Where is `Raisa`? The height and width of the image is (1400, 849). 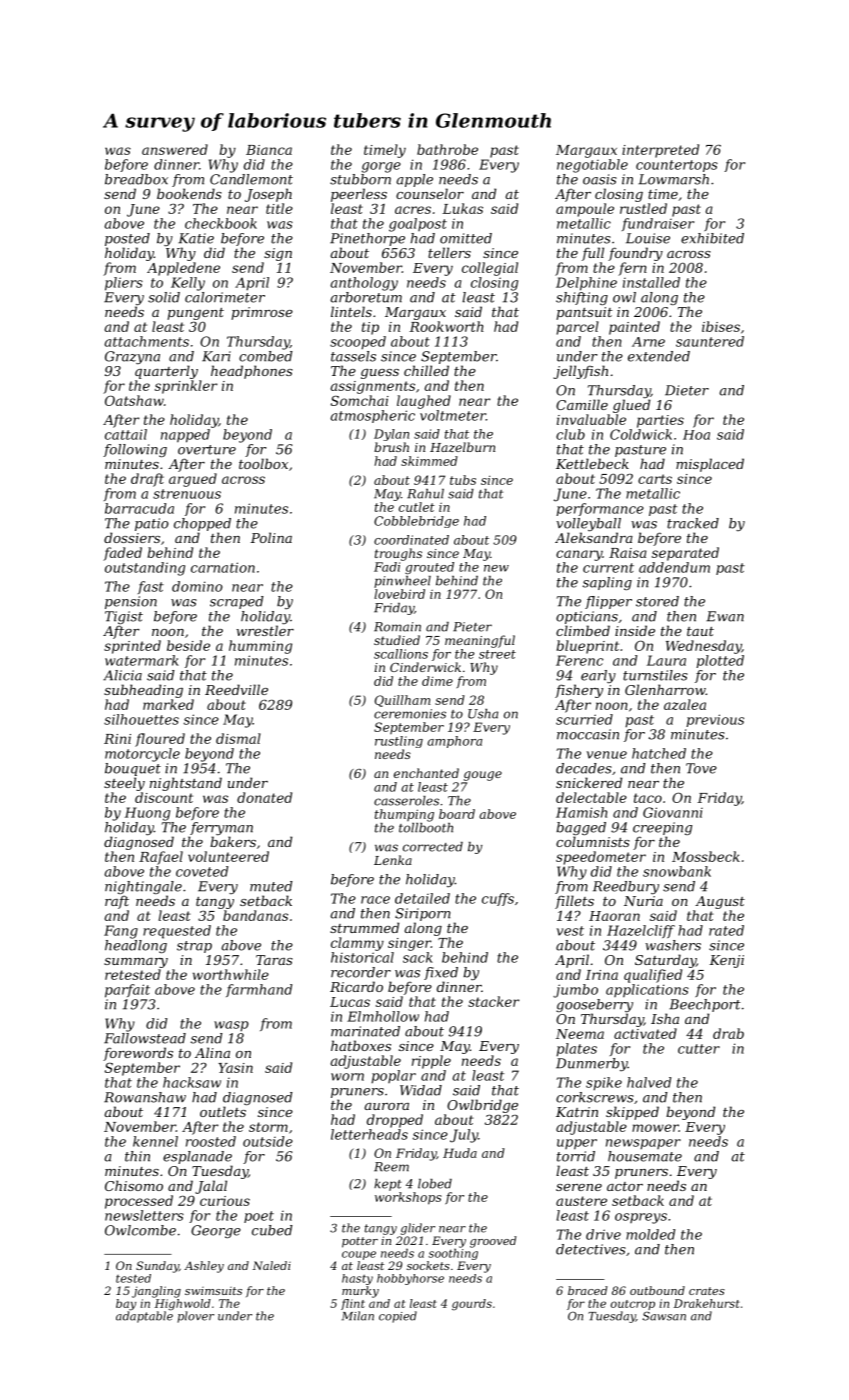
Raisa is located at coordinates (628, 553).
